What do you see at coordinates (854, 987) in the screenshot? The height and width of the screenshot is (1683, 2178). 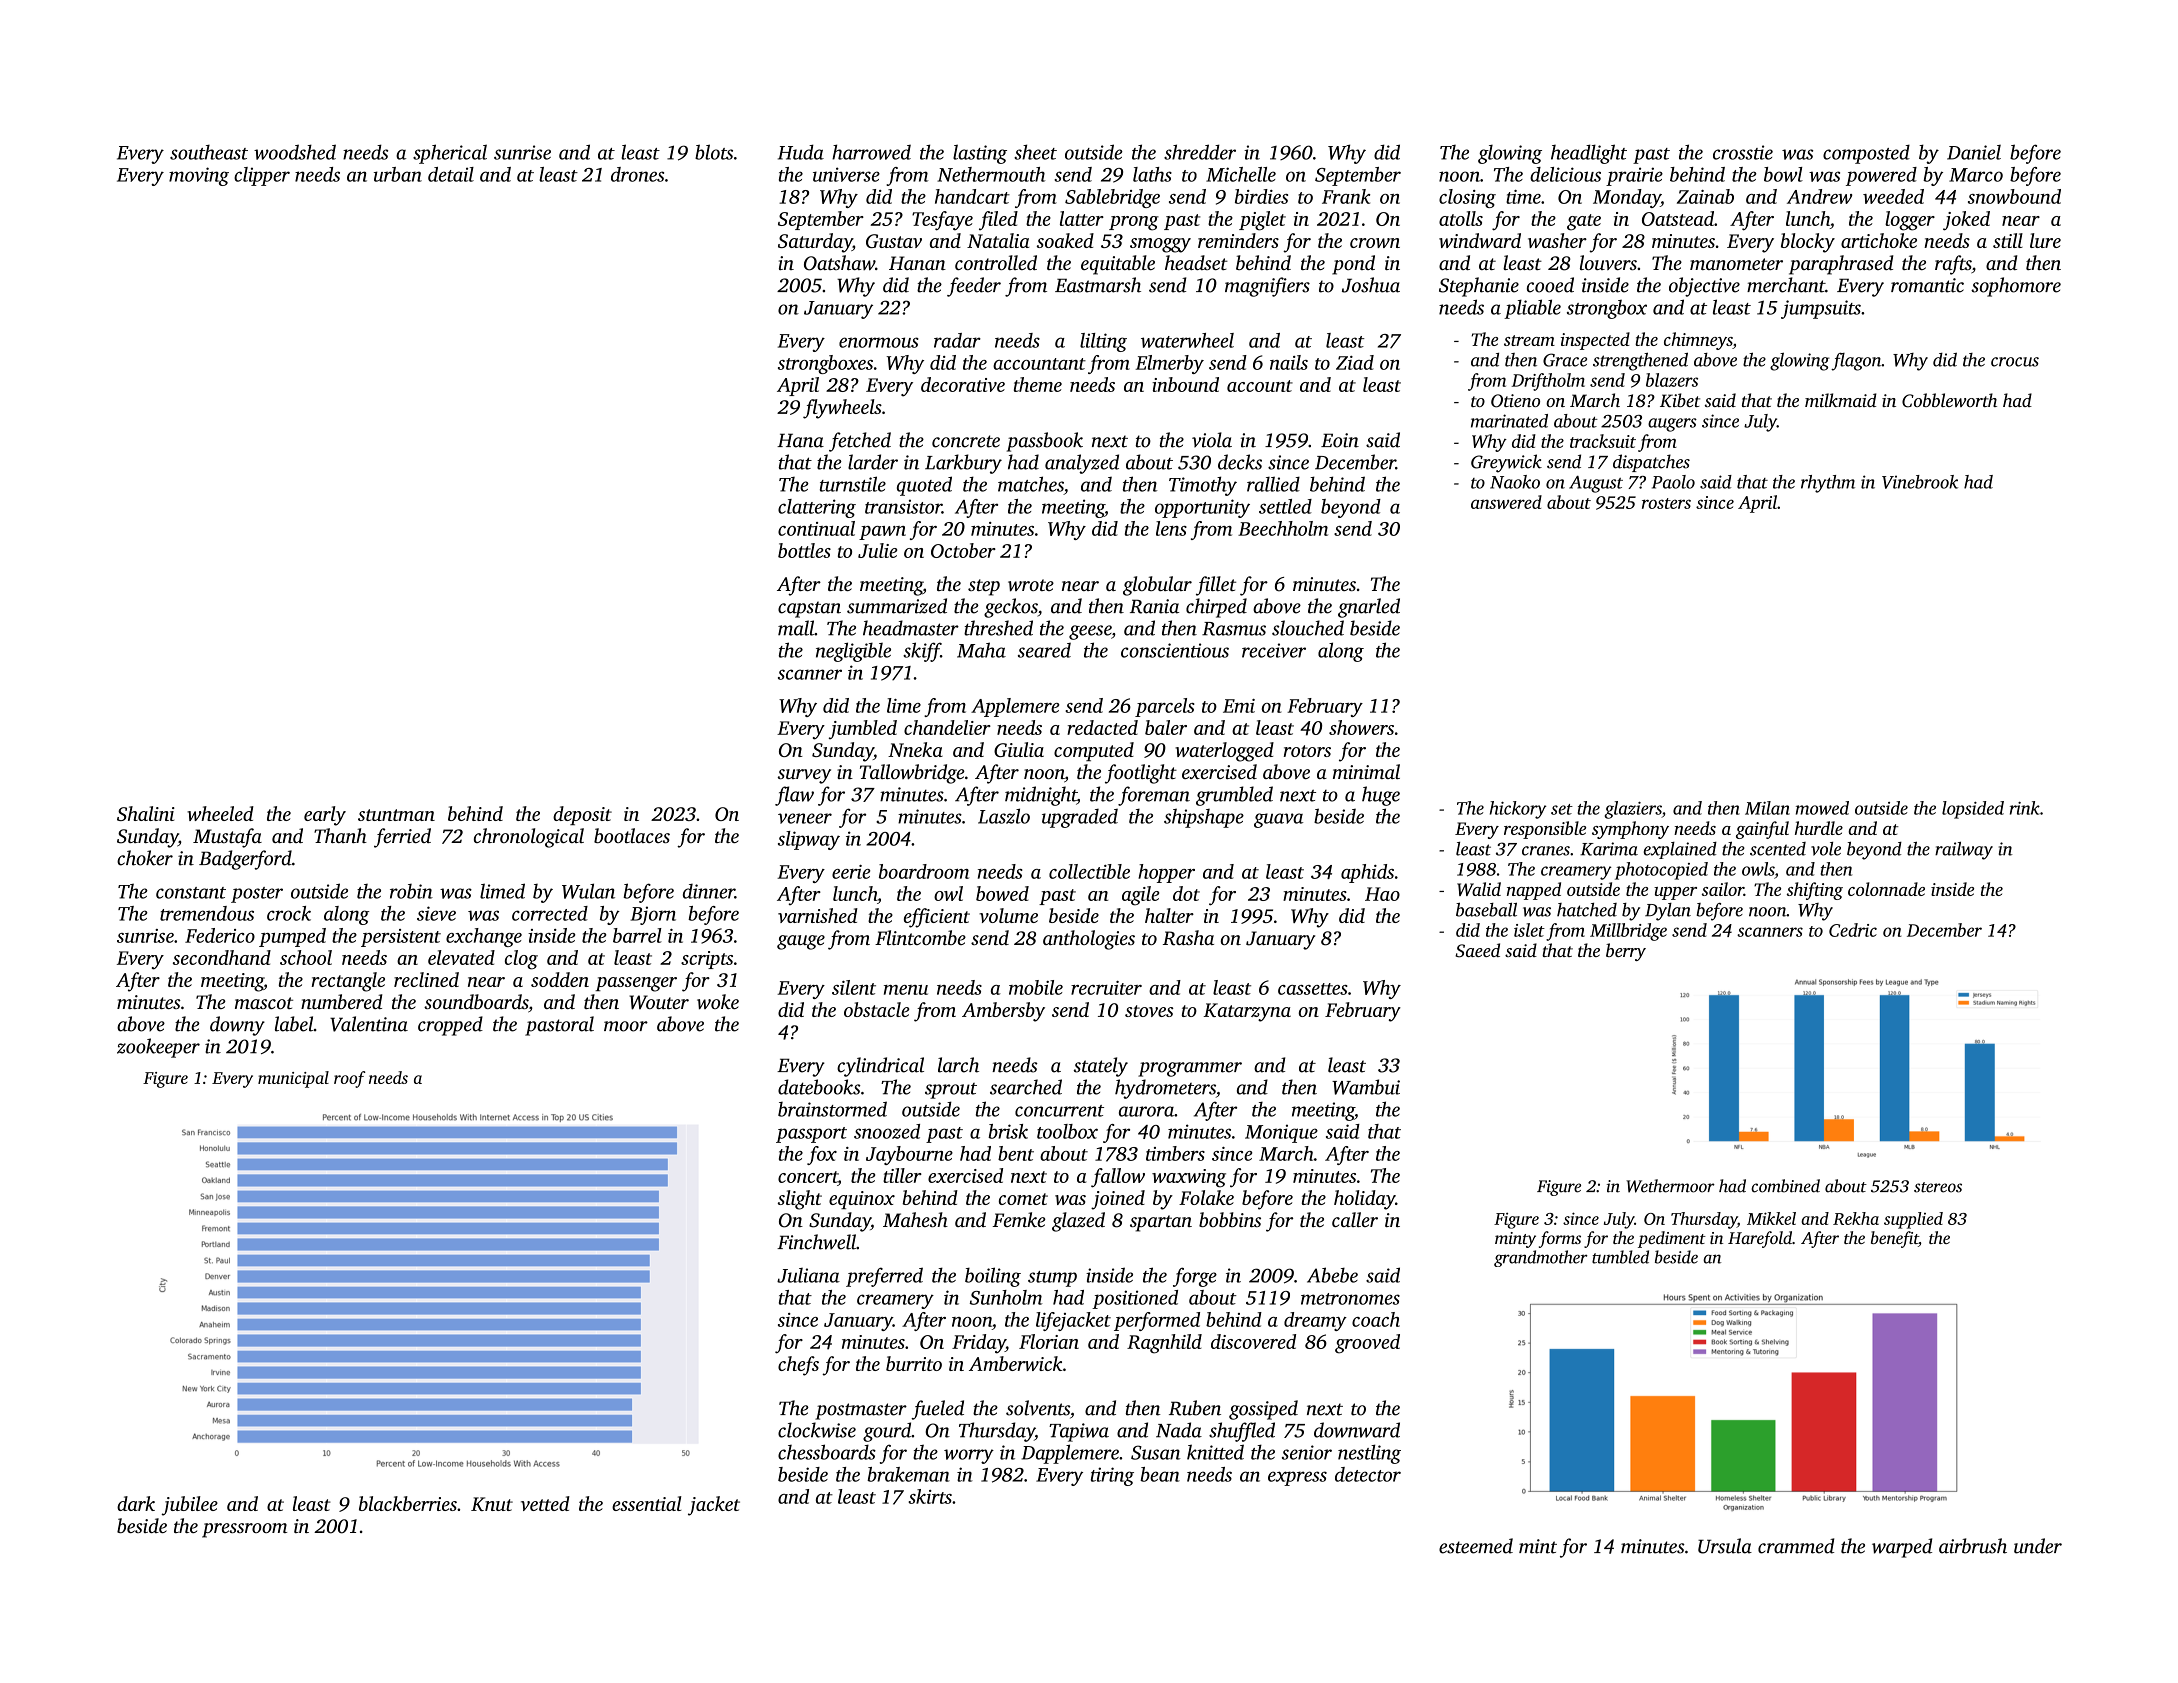 I see `silent` at bounding box center [854, 987].
